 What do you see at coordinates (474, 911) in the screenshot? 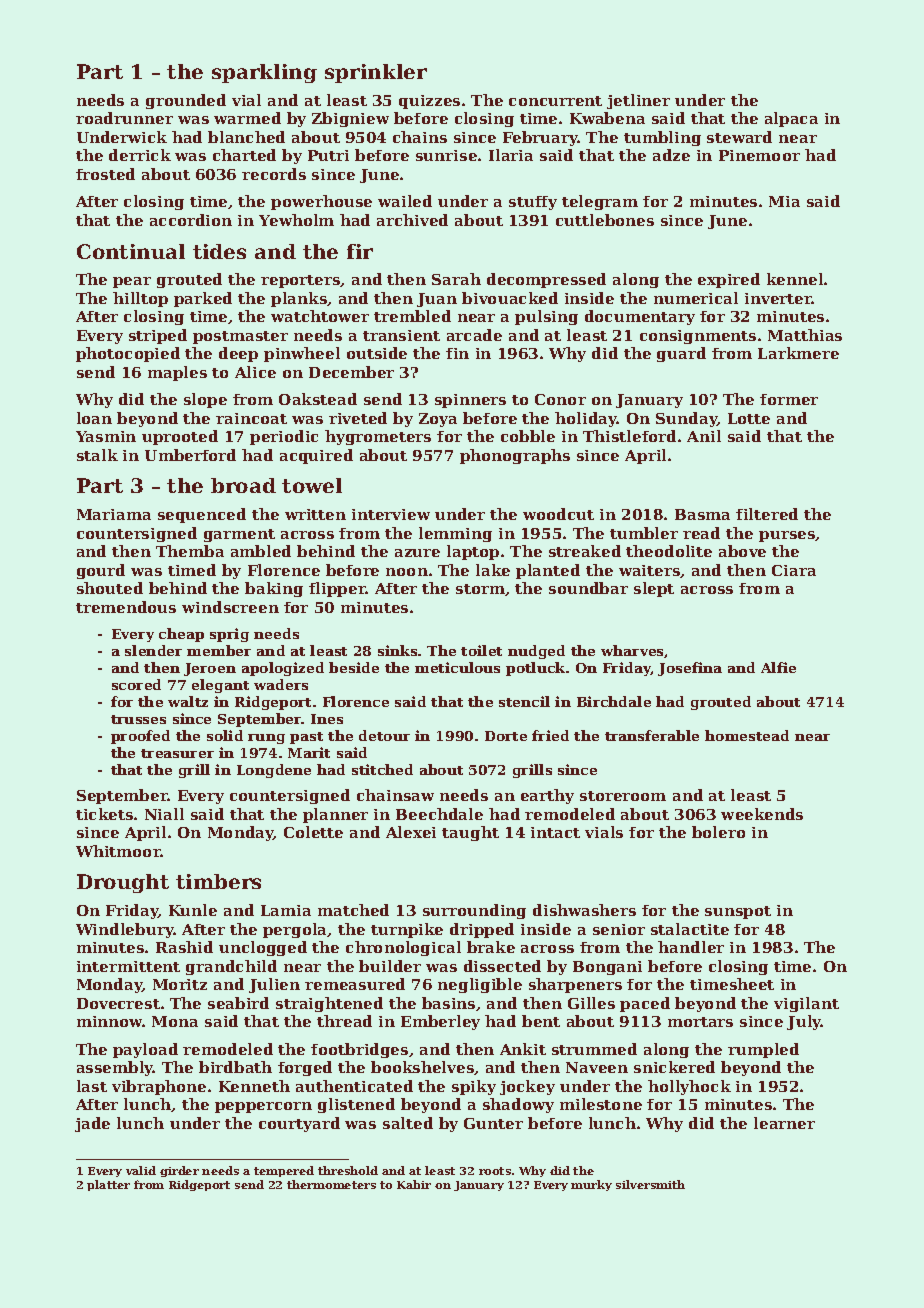
I see `surrounding` at bounding box center [474, 911].
